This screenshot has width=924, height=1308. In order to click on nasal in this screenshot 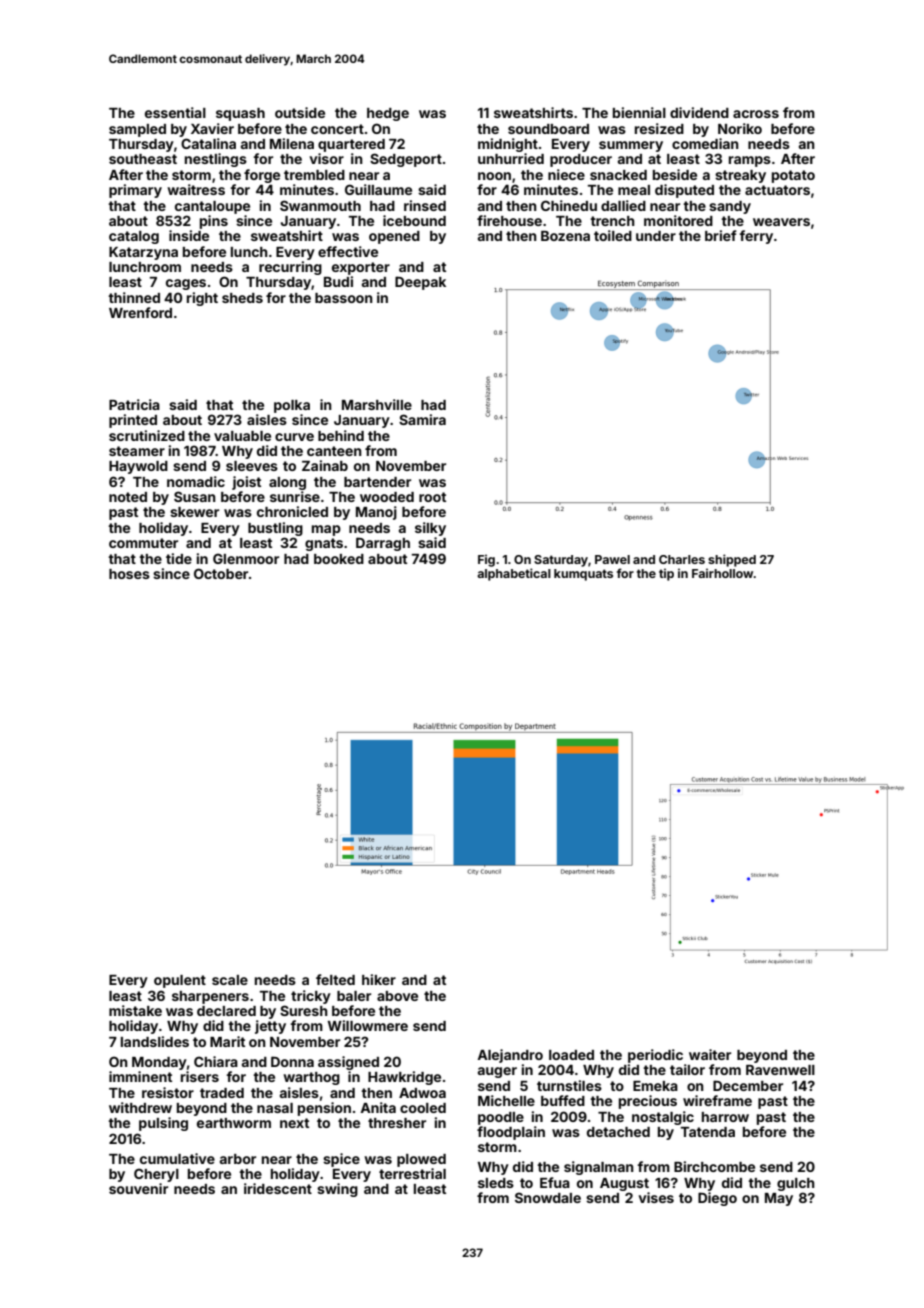, I will do `click(275, 1108)`.
